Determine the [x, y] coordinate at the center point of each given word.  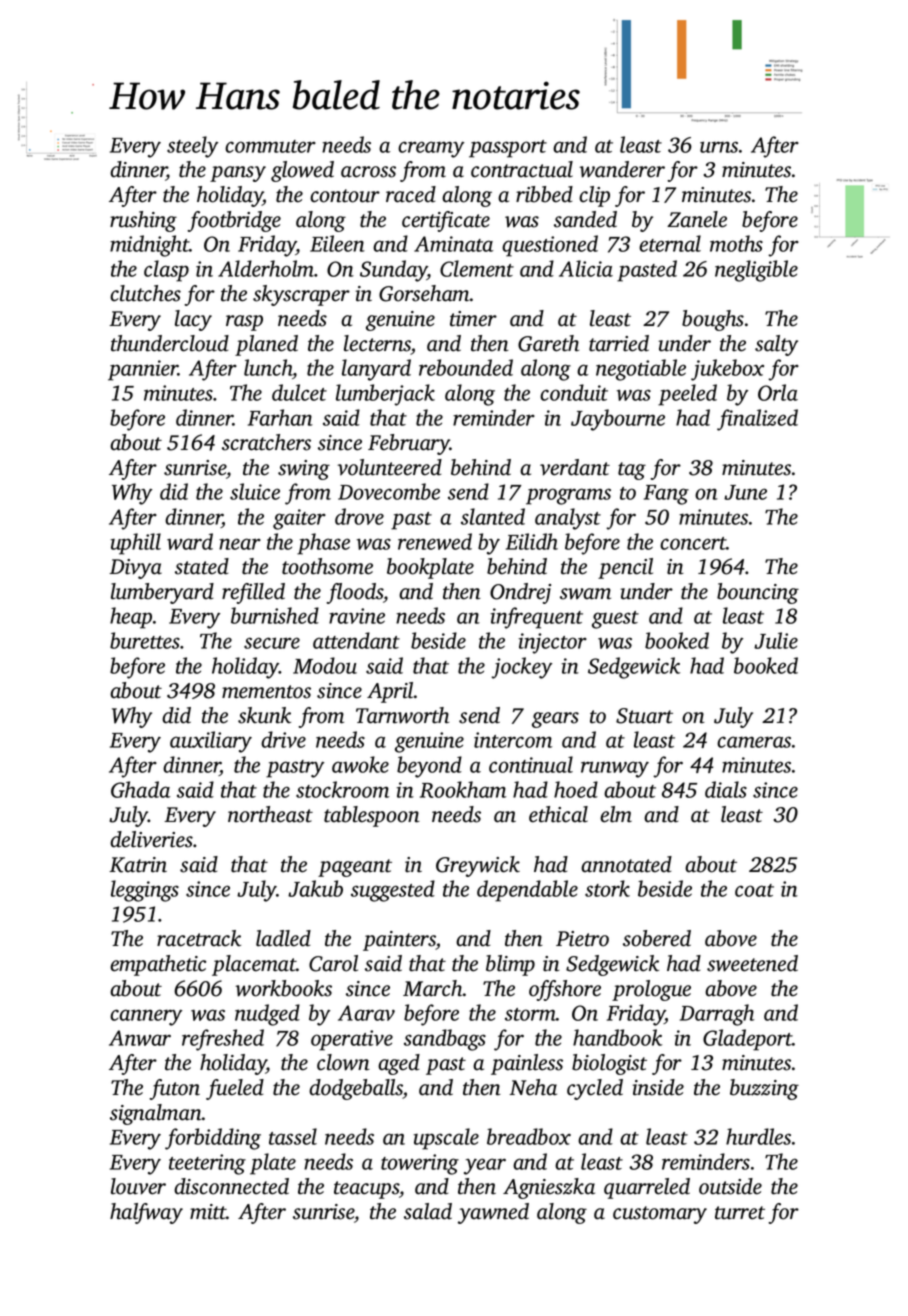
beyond [429, 767]
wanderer [622, 169]
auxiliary [211, 742]
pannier [143, 370]
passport [508, 149]
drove [359, 516]
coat [754, 890]
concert [693, 543]
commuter [270, 146]
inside [658, 1087]
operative [352, 1040]
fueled [235, 1089]
